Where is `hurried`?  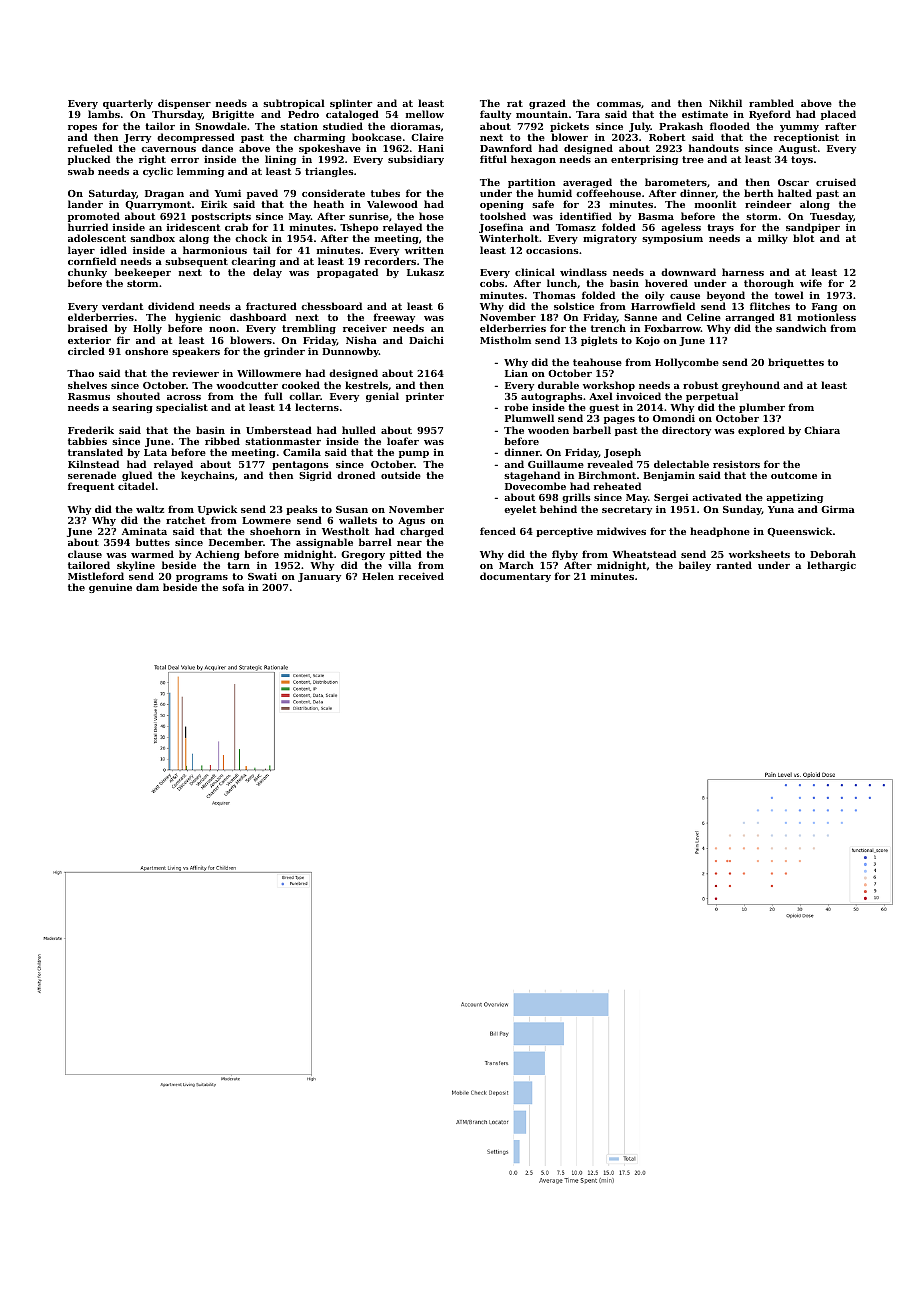
hurried is located at coordinates (88, 227).
